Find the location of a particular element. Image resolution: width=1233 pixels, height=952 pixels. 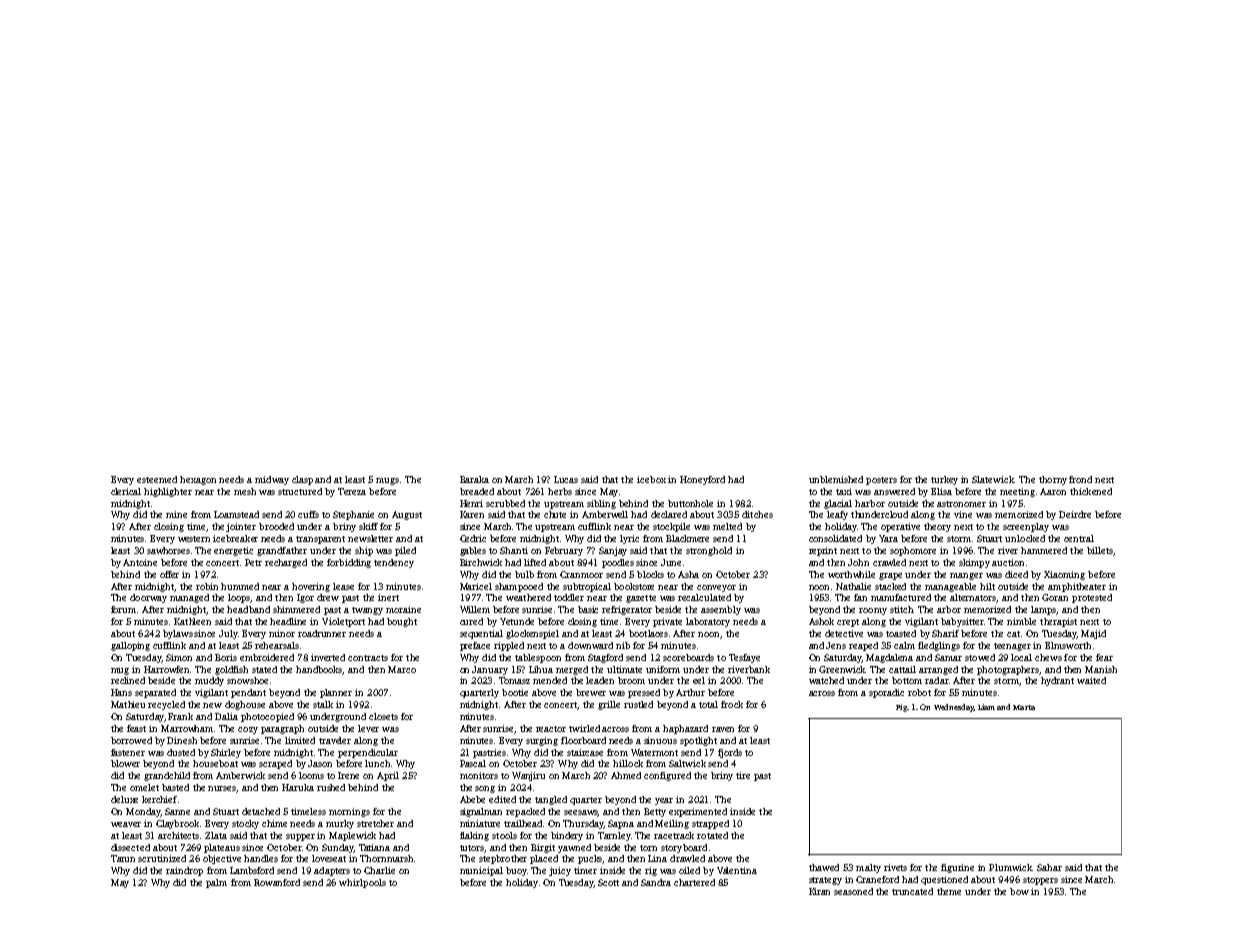

amphitheater is located at coordinates (1077, 587).
